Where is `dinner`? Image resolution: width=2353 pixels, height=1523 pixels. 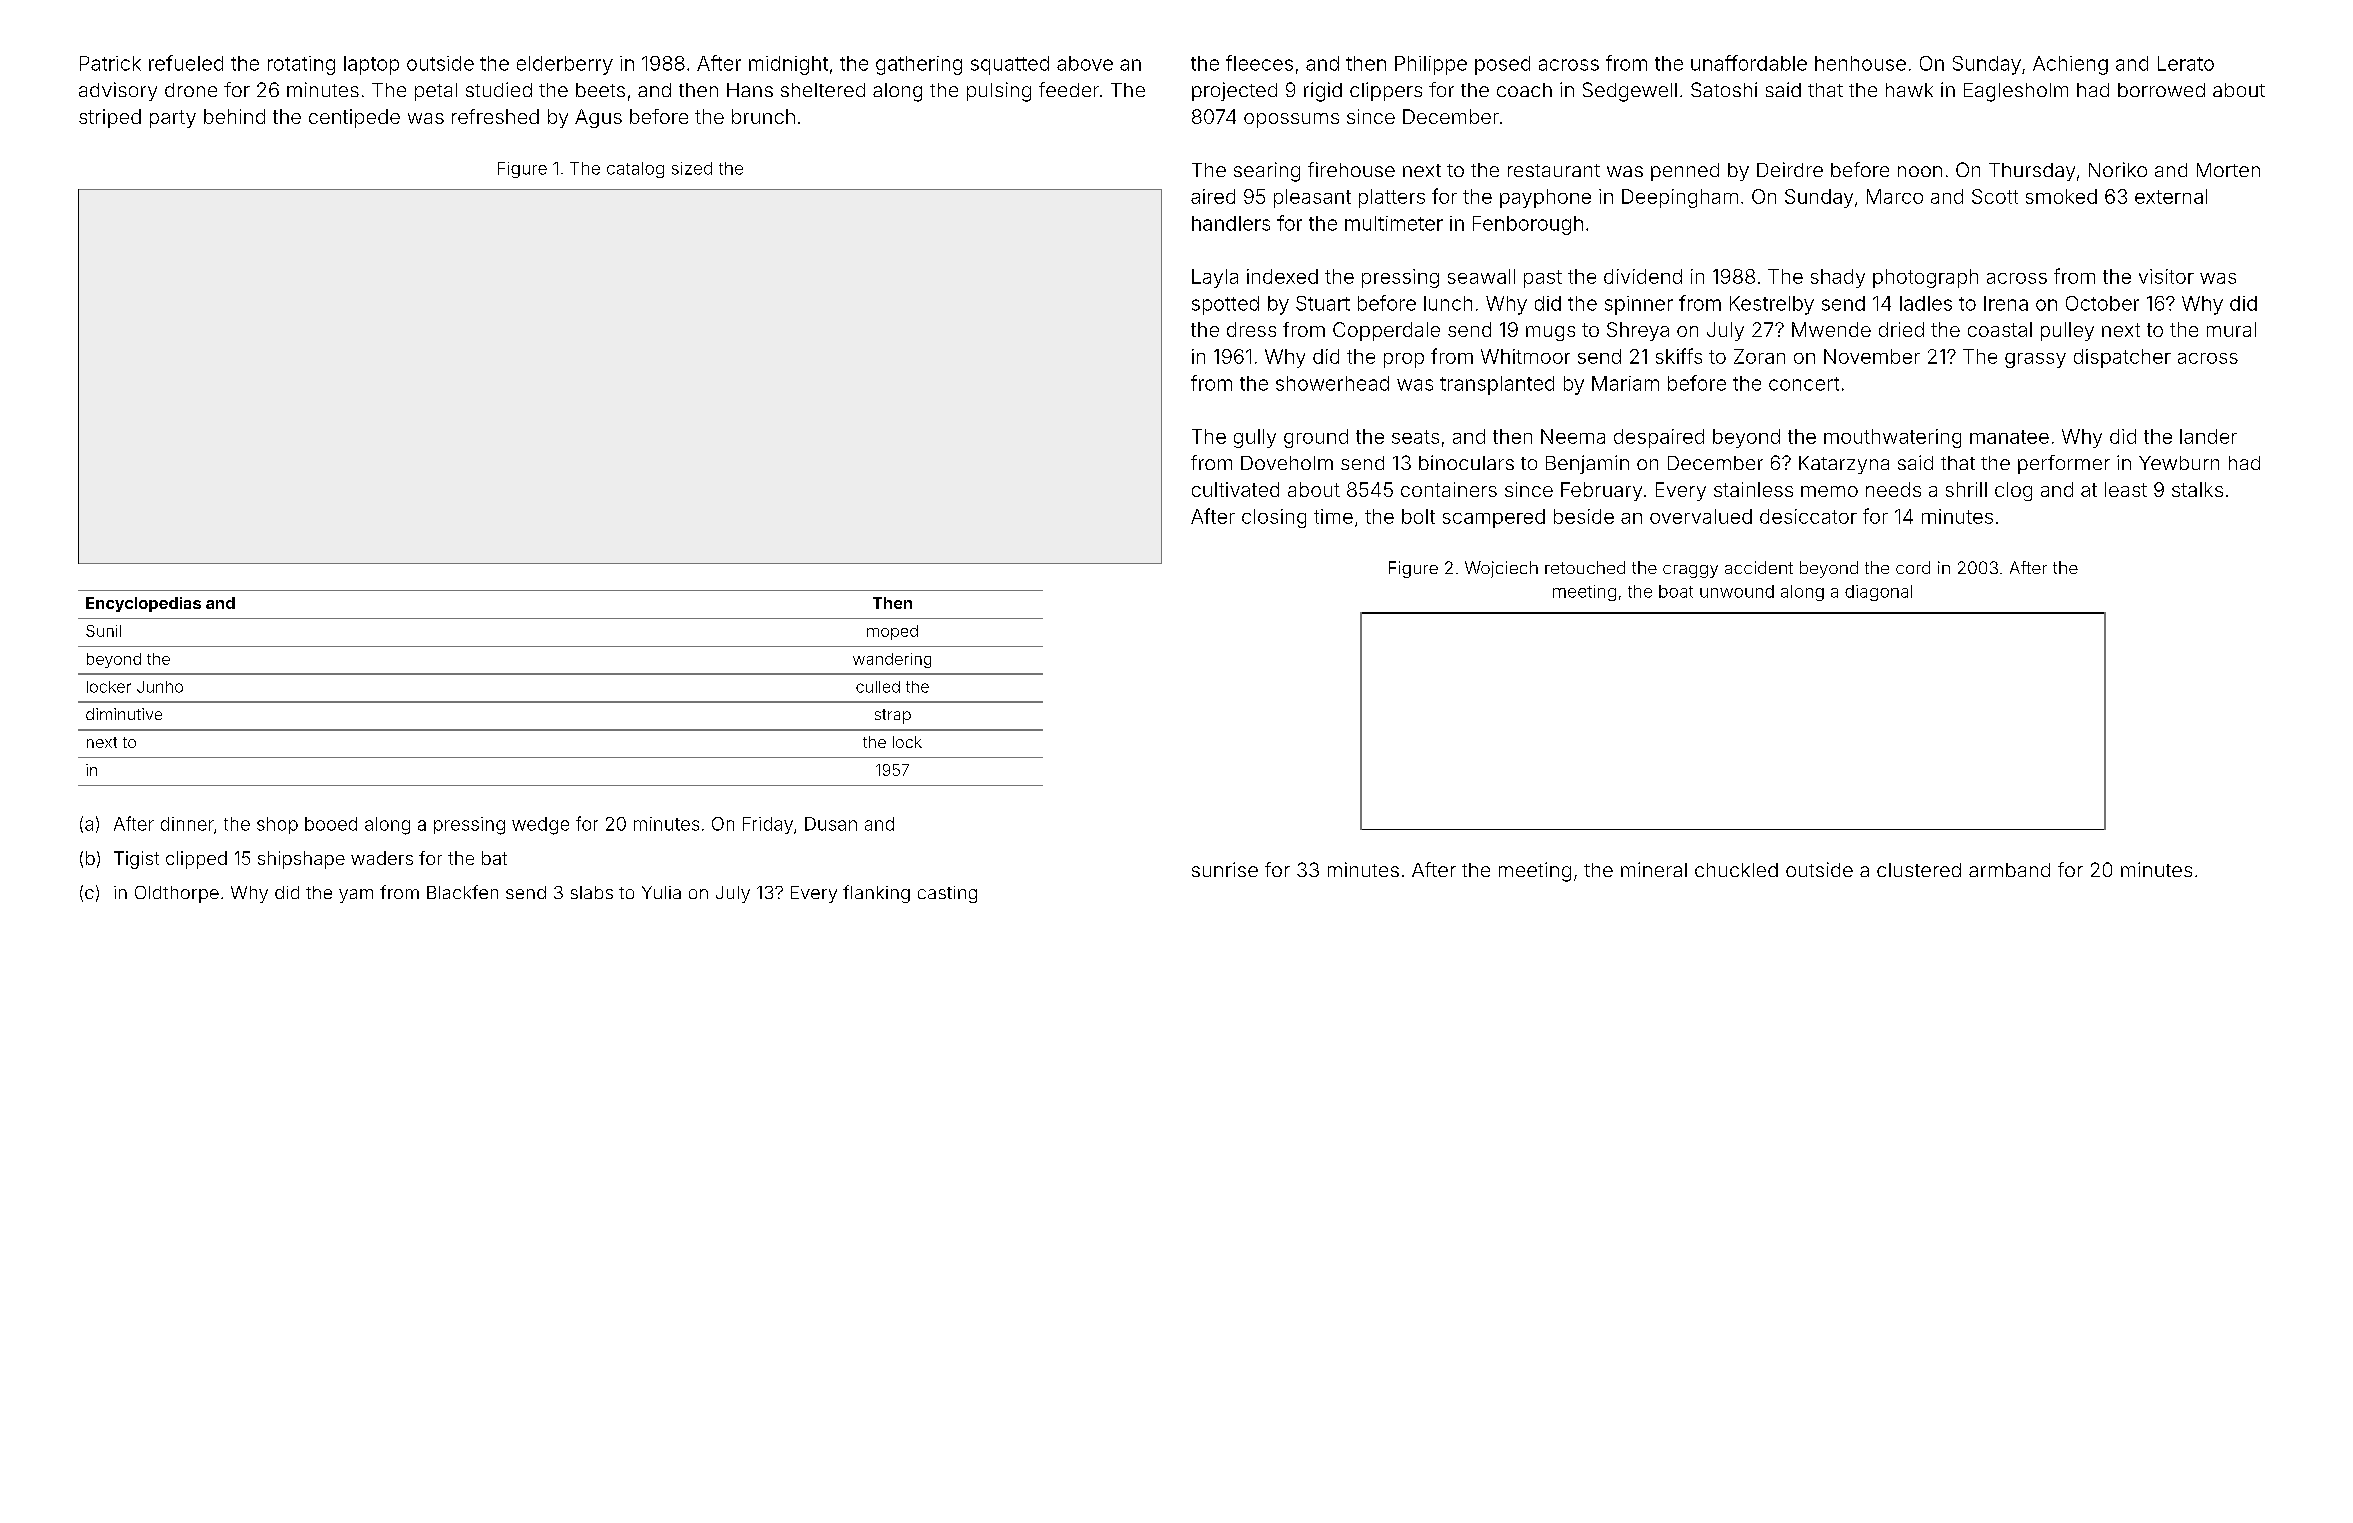 dinner is located at coordinates (187, 824).
